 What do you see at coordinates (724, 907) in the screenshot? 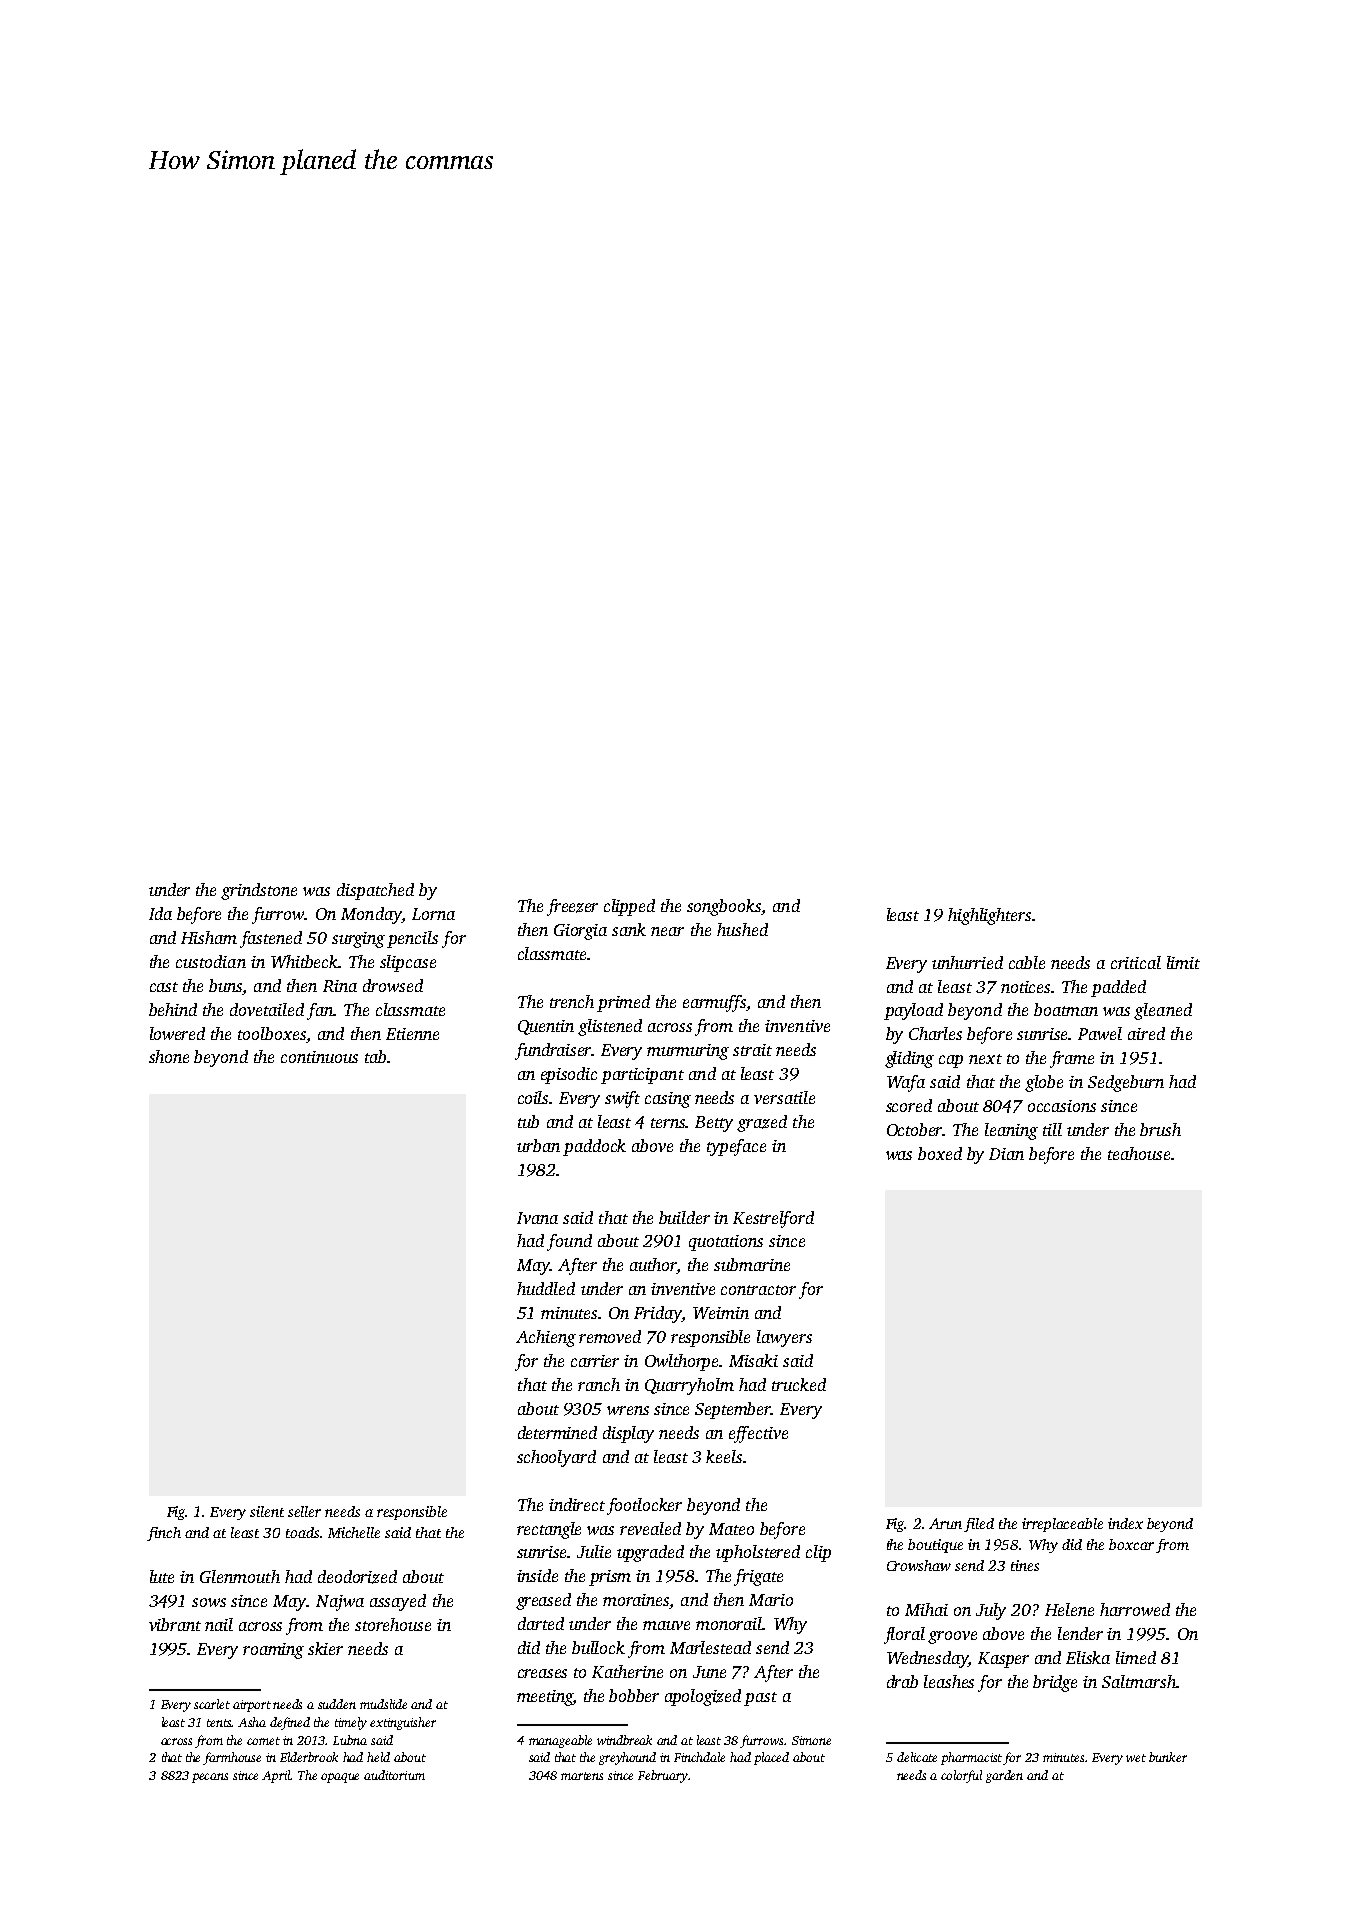
I see `songbooks` at bounding box center [724, 907].
